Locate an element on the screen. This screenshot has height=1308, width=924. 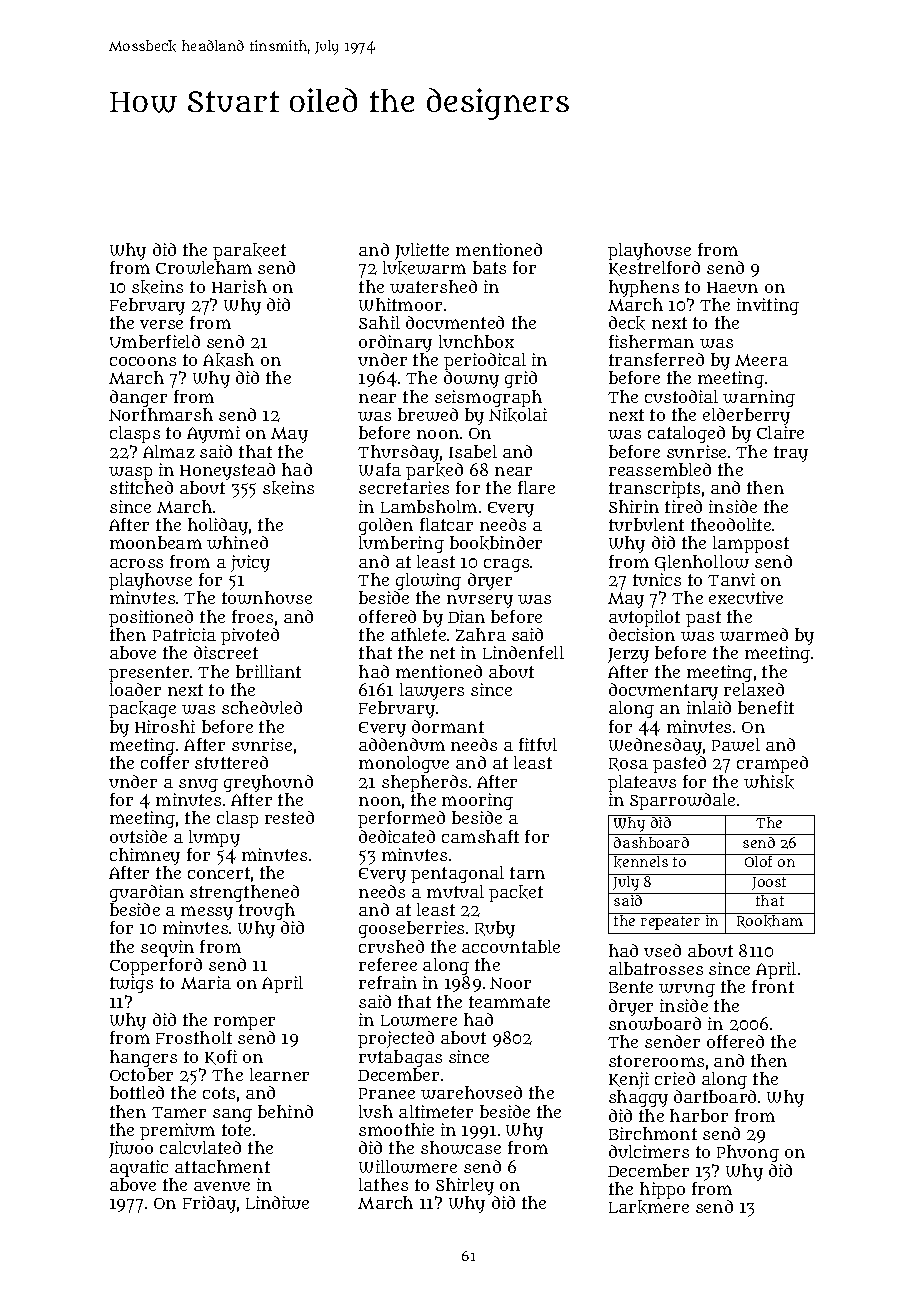
aquatic is located at coordinates (139, 1168).
